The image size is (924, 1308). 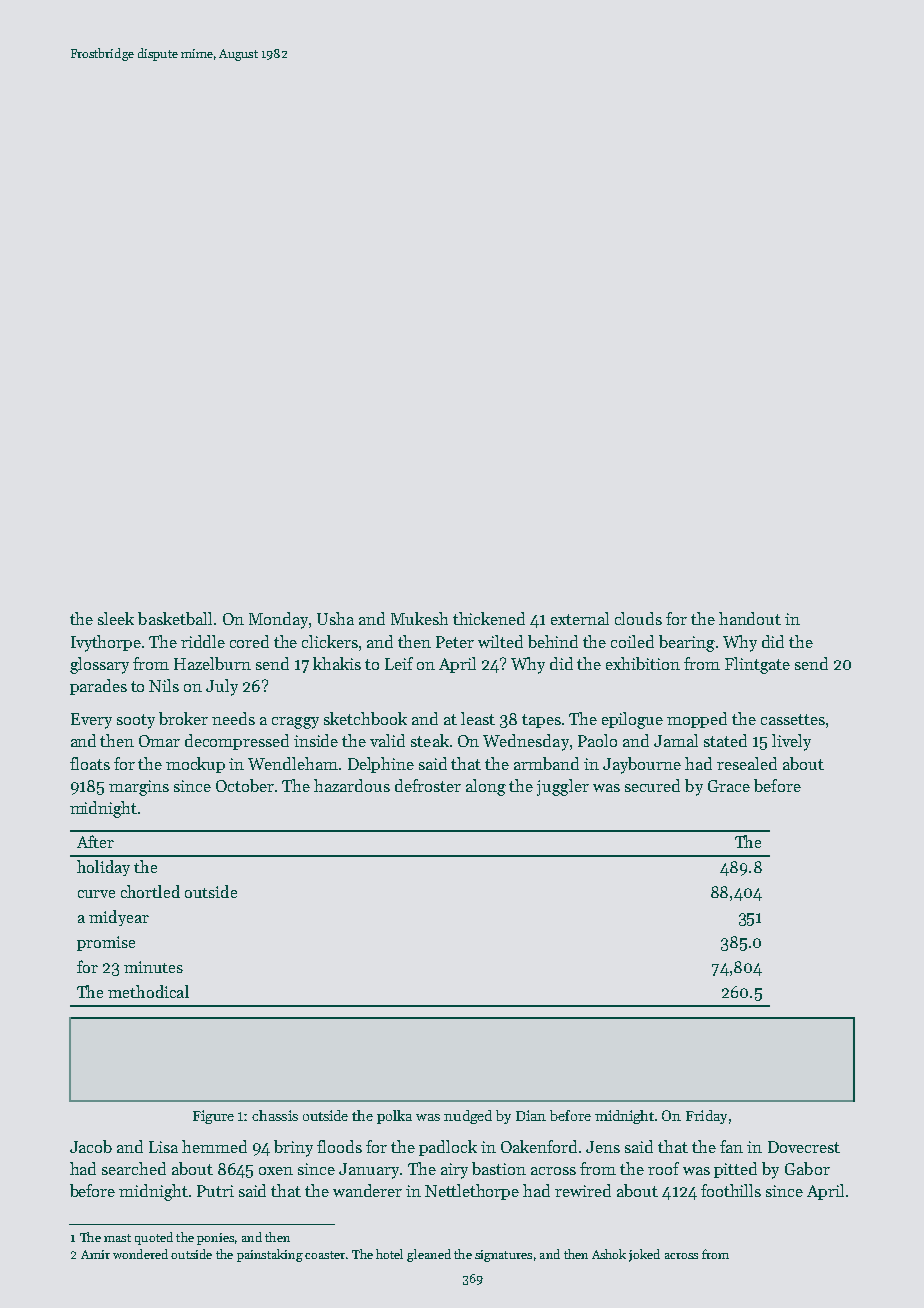 What do you see at coordinates (706, 1117) in the screenshot?
I see `Friday` at bounding box center [706, 1117].
